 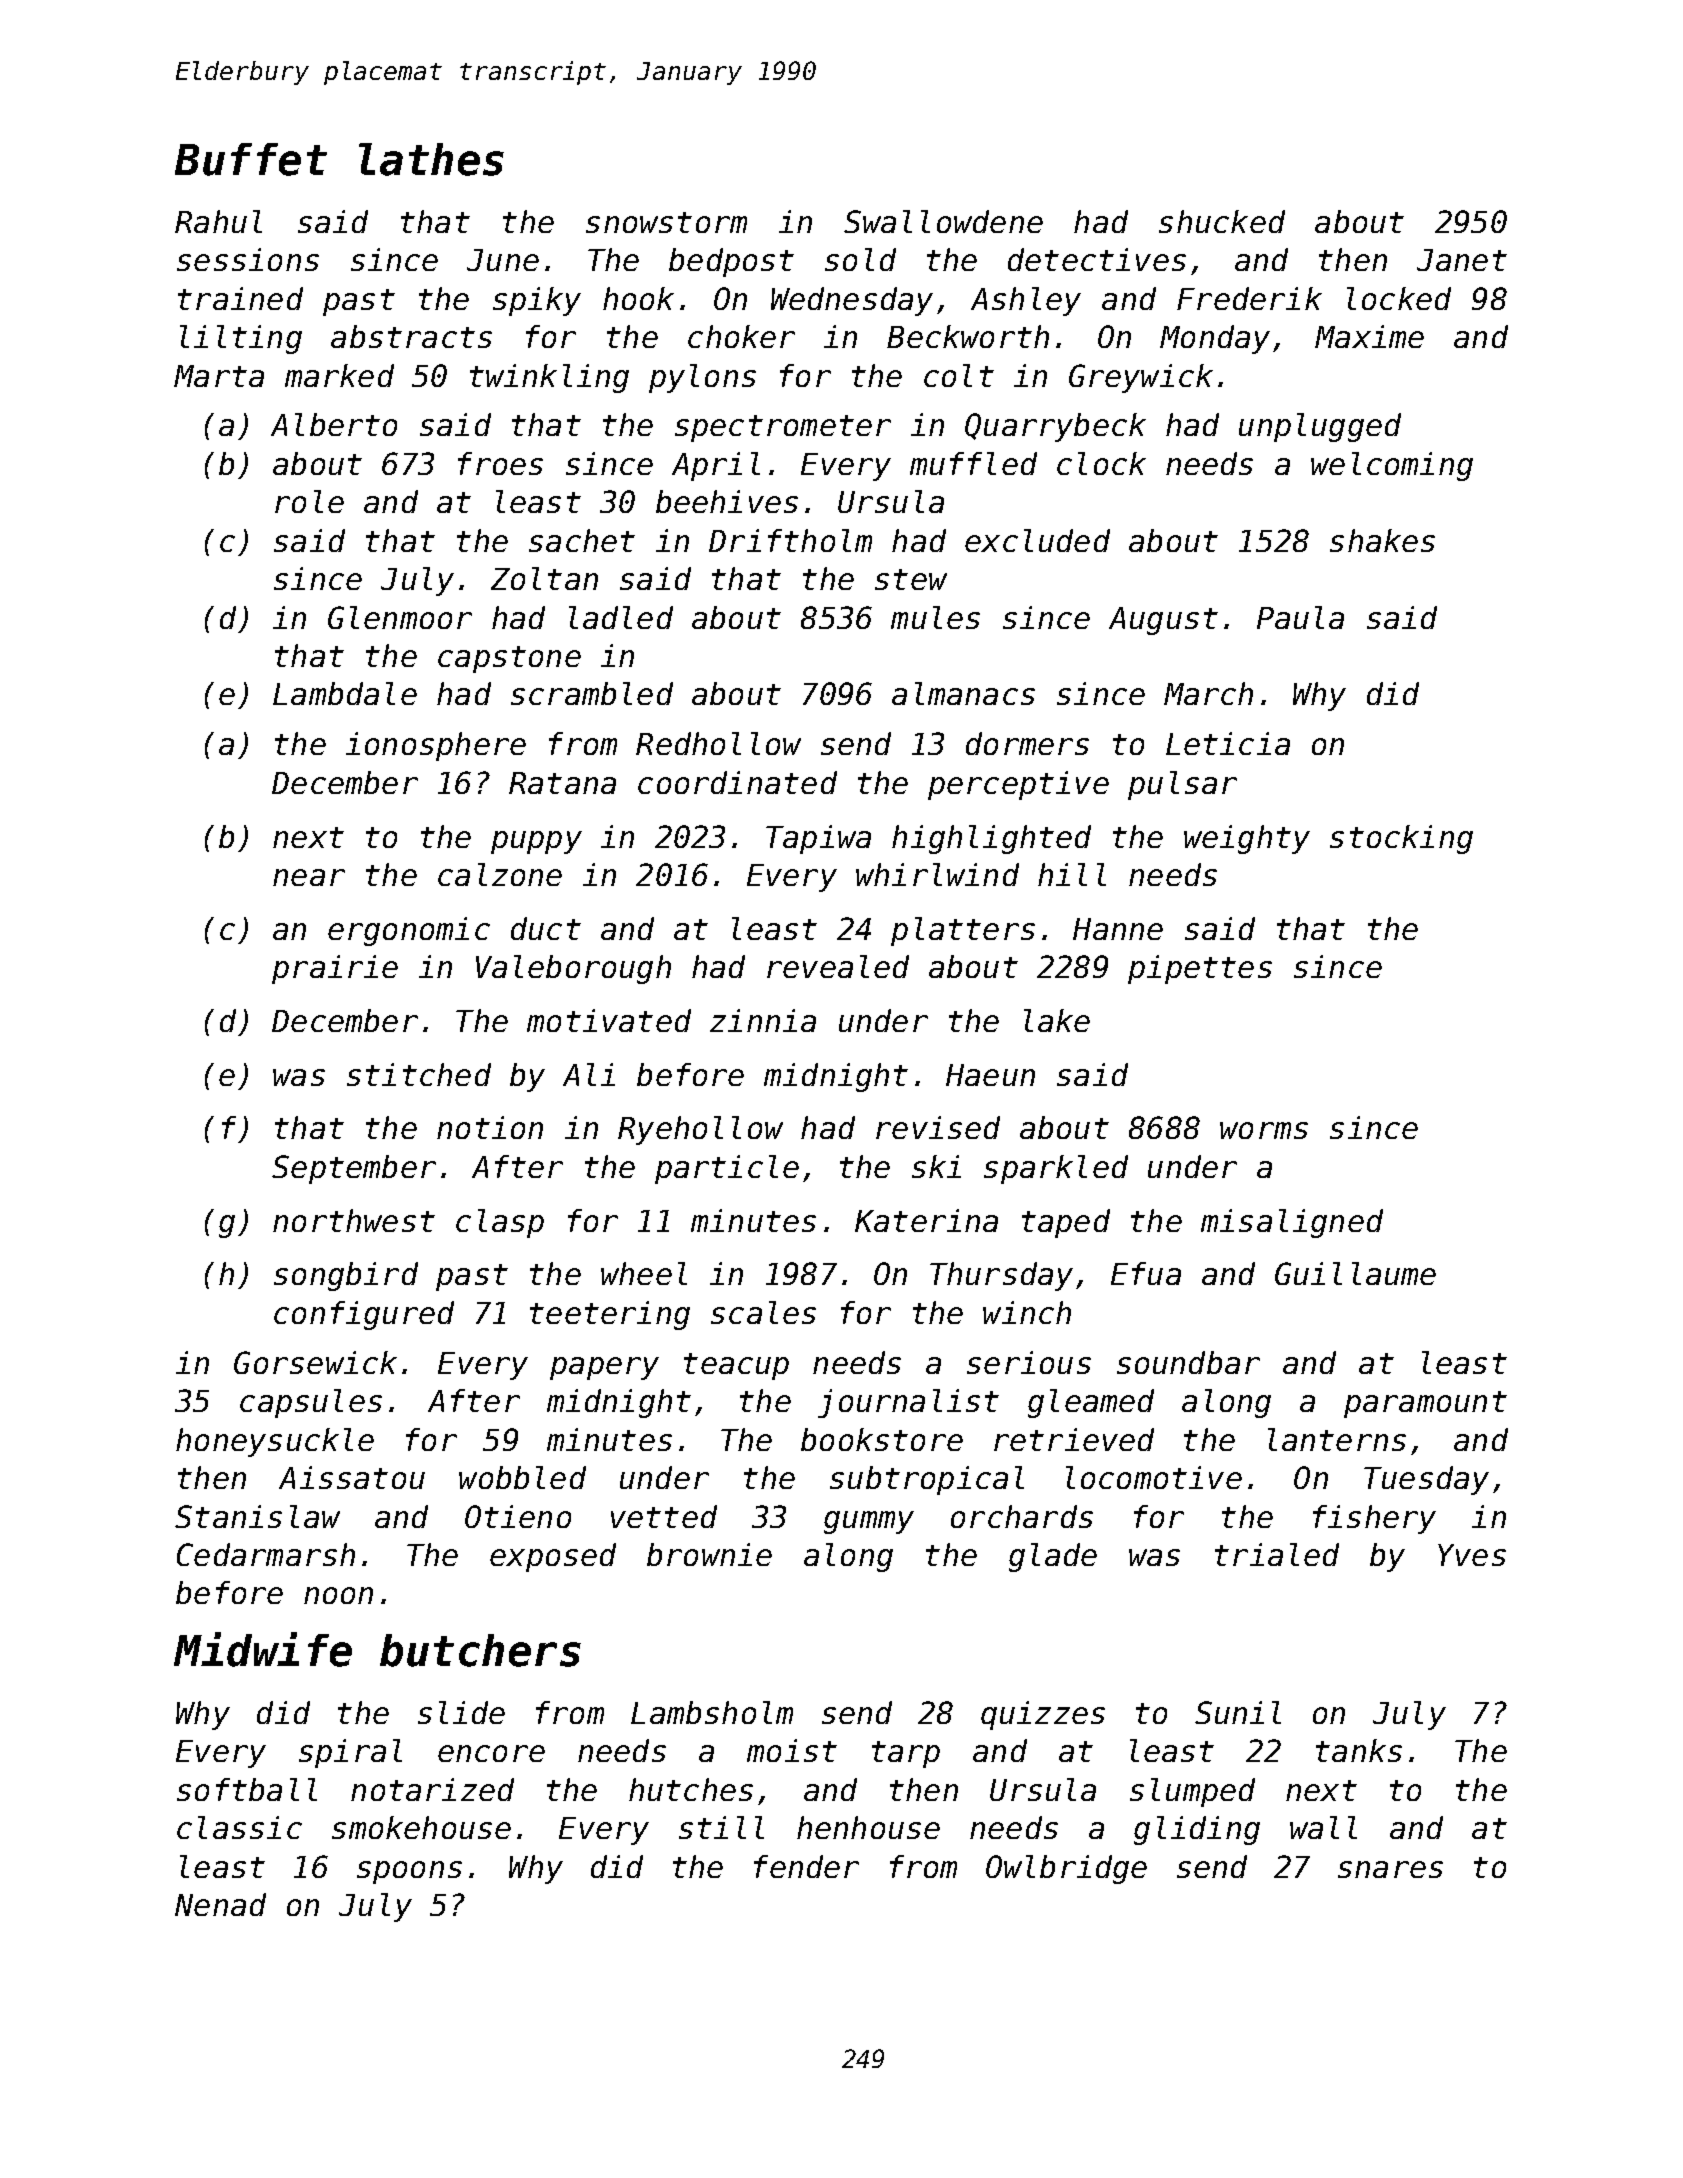 I want to click on almanacs, so click(x=963, y=693).
